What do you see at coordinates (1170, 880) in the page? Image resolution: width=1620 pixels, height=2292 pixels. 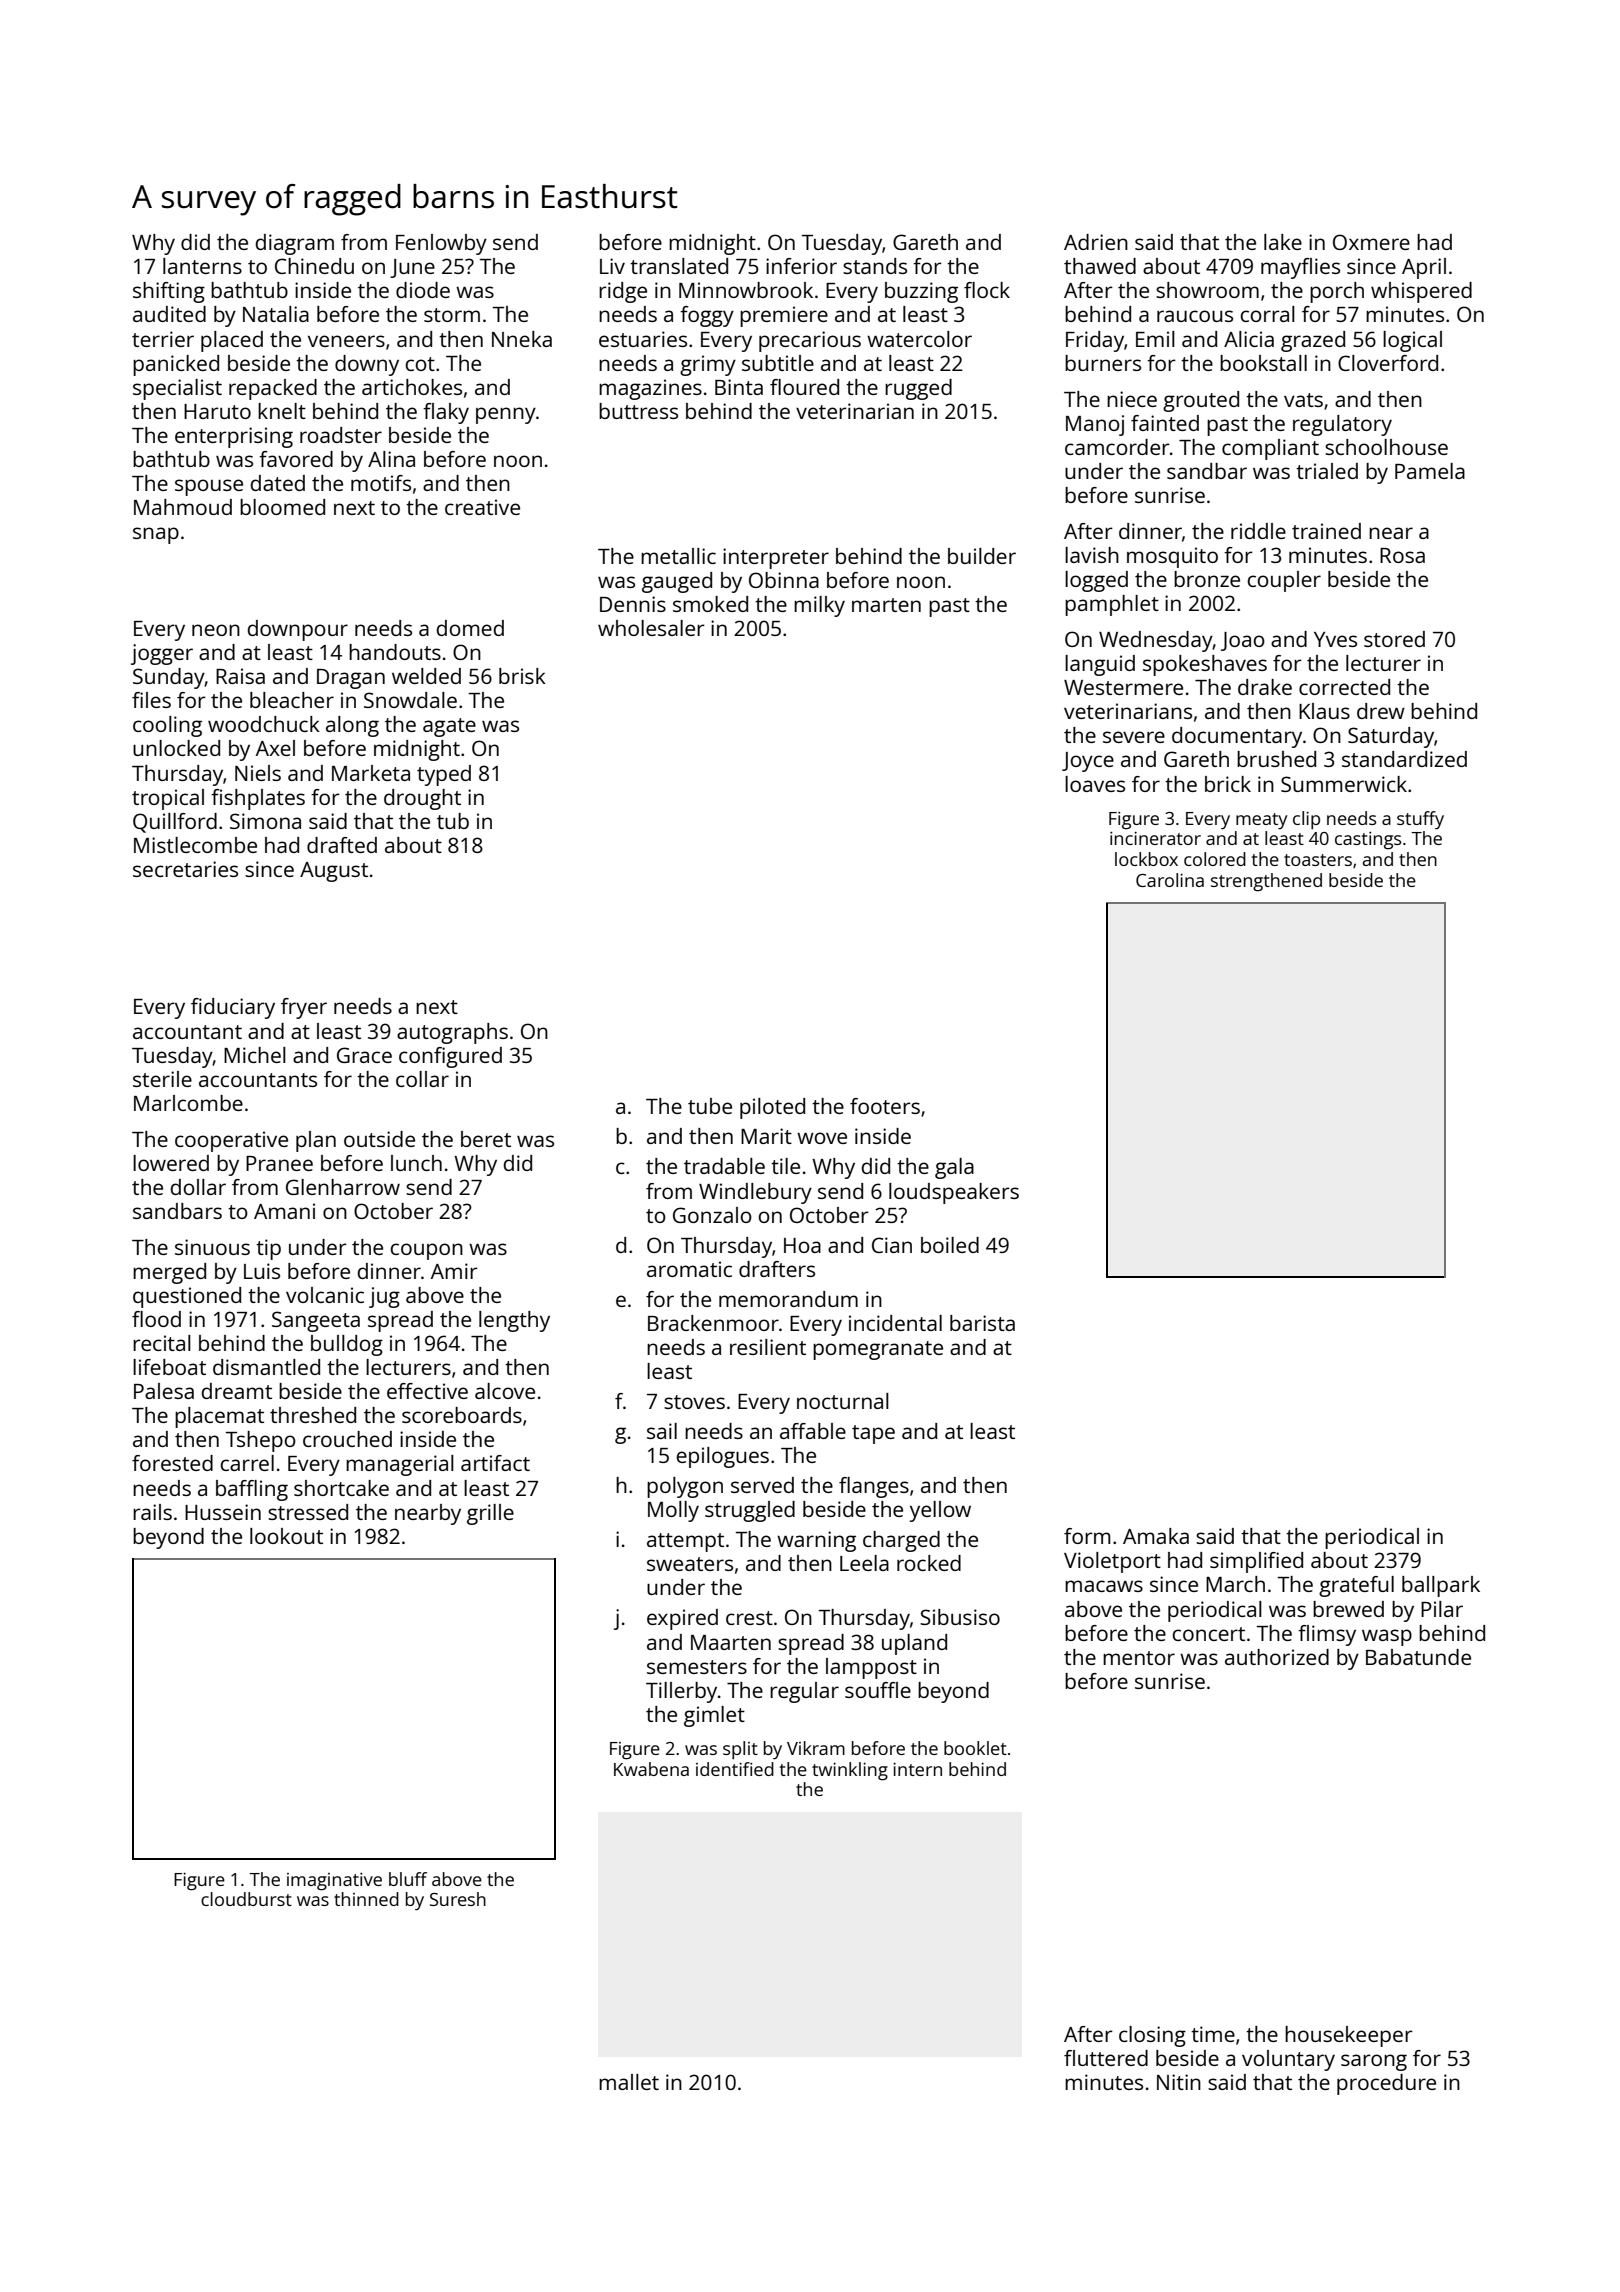 I see `Carolina` at bounding box center [1170, 880].
